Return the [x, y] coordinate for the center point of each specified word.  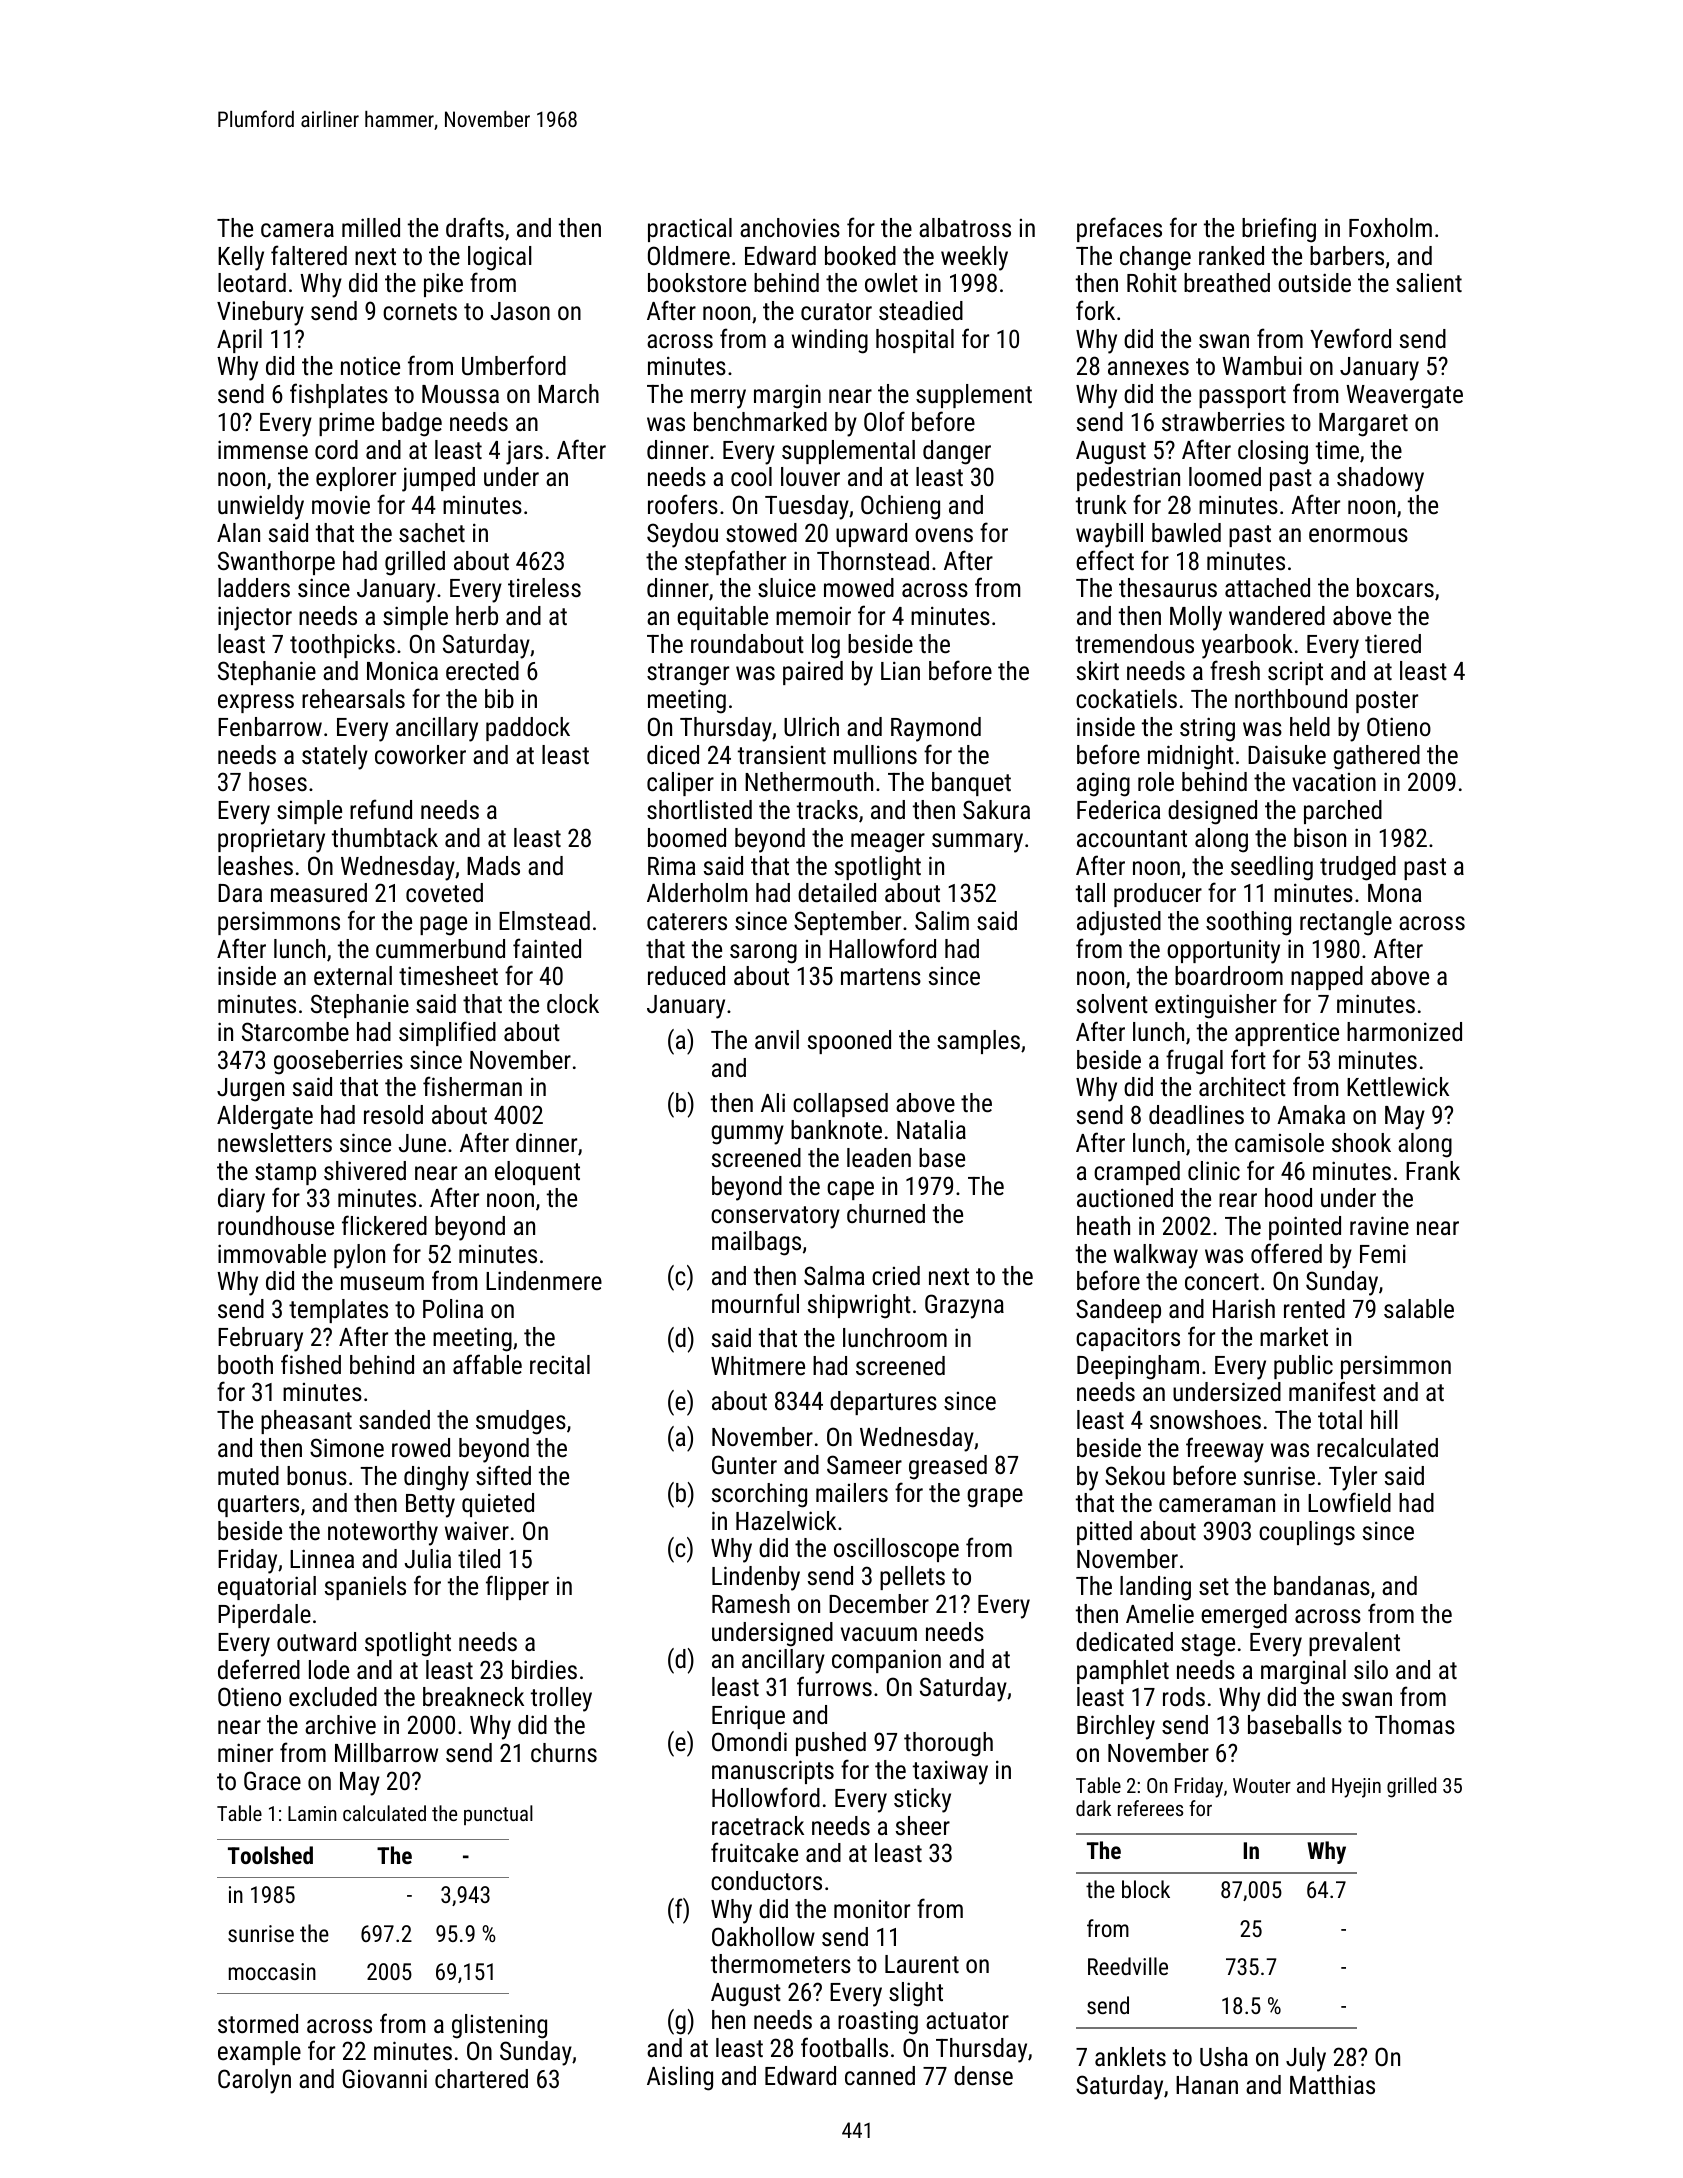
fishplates [339, 395]
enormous [1358, 535]
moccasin [272, 1971]
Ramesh [751, 1603]
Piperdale [264, 1616]
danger [957, 452]
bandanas [1322, 1585]
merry [718, 399]
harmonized [1404, 1031]
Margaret [1363, 425]
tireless [544, 587]
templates [338, 1311]
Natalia [931, 1129]
